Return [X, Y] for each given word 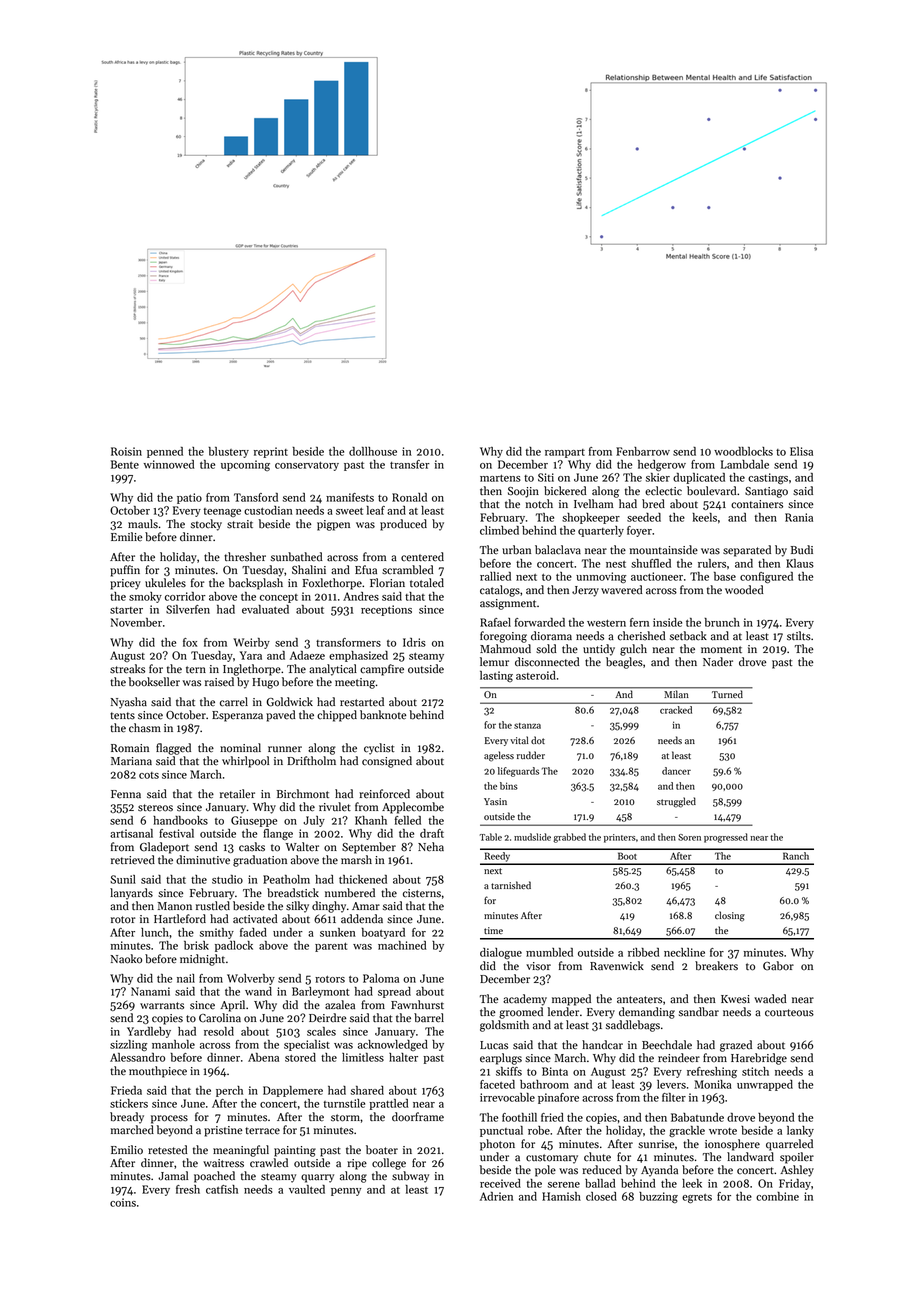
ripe [357, 1164]
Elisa [801, 451]
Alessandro [137, 1057]
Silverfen [188, 609]
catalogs [500, 591]
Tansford [256, 497]
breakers [716, 966]
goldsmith [504, 1026]
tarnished [511, 885]
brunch [722, 622]
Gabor [778, 966]
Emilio [127, 1150]
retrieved [133, 860]
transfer [410, 464]
